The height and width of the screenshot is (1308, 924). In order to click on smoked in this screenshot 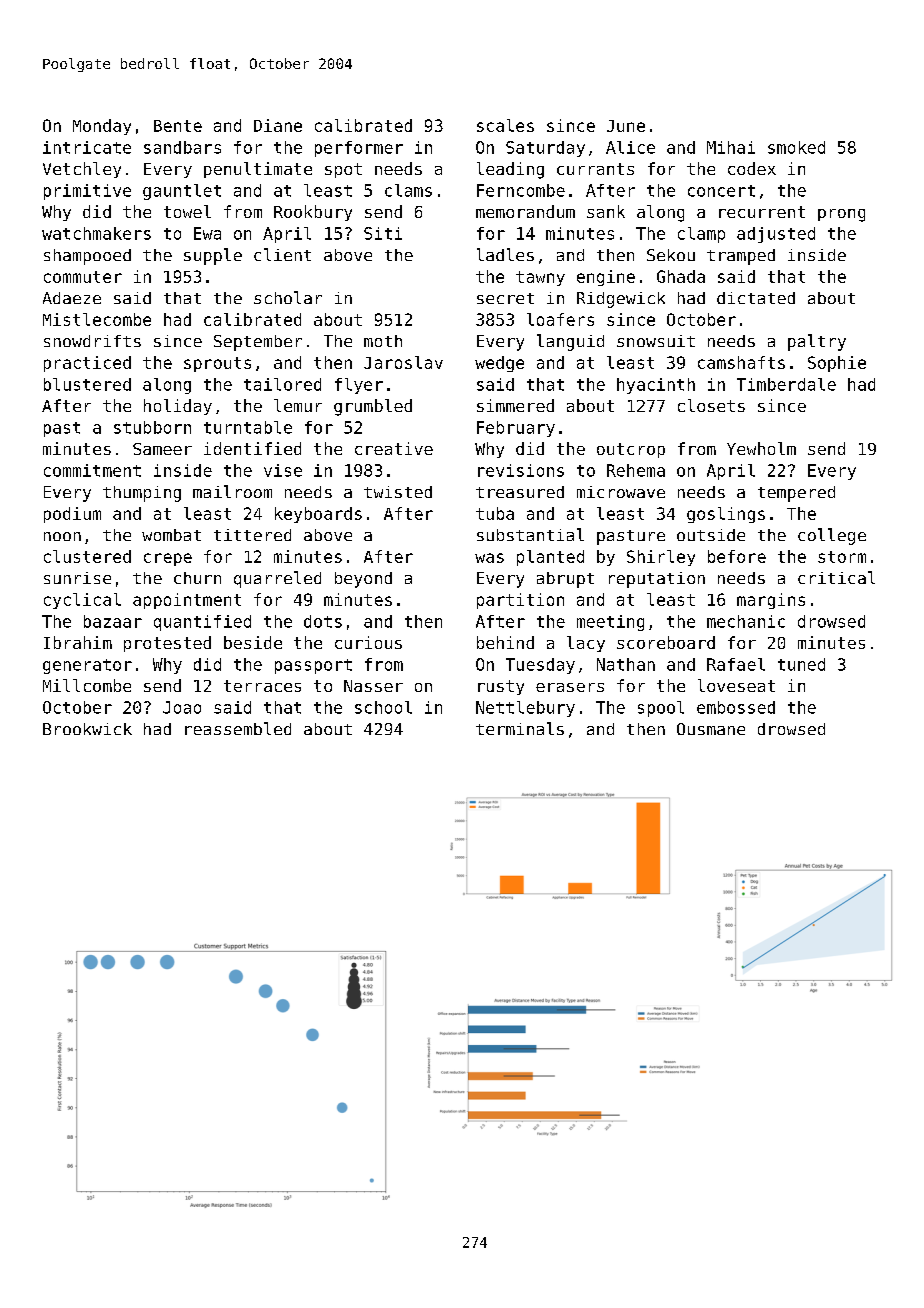, I will do `click(796, 147)`.
